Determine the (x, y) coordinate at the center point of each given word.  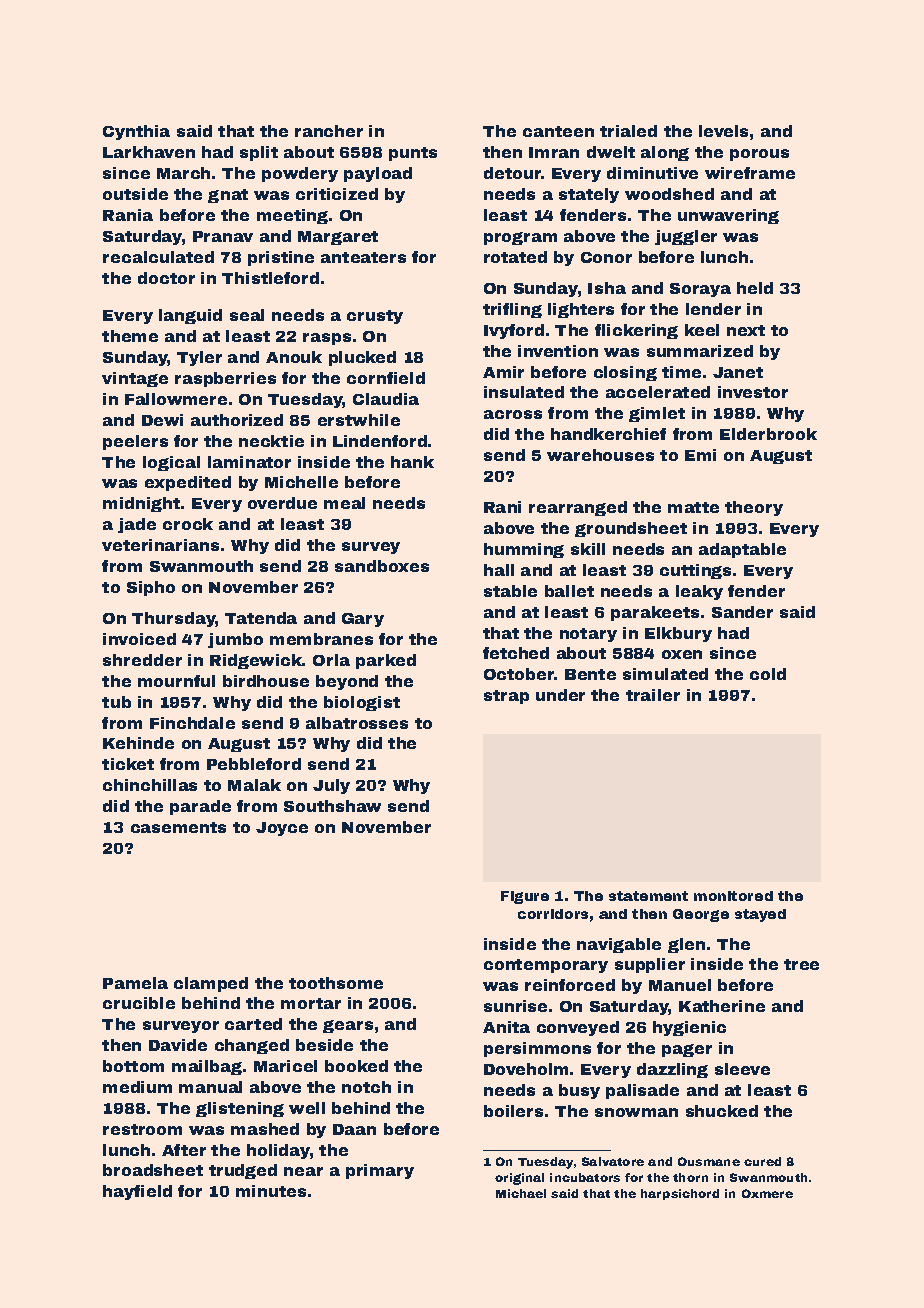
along (665, 153)
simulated (665, 674)
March (183, 173)
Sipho (151, 588)
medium (137, 1087)
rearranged (578, 508)
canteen (558, 131)
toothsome (336, 983)
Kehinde (138, 743)
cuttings (695, 571)
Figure (525, 897)
